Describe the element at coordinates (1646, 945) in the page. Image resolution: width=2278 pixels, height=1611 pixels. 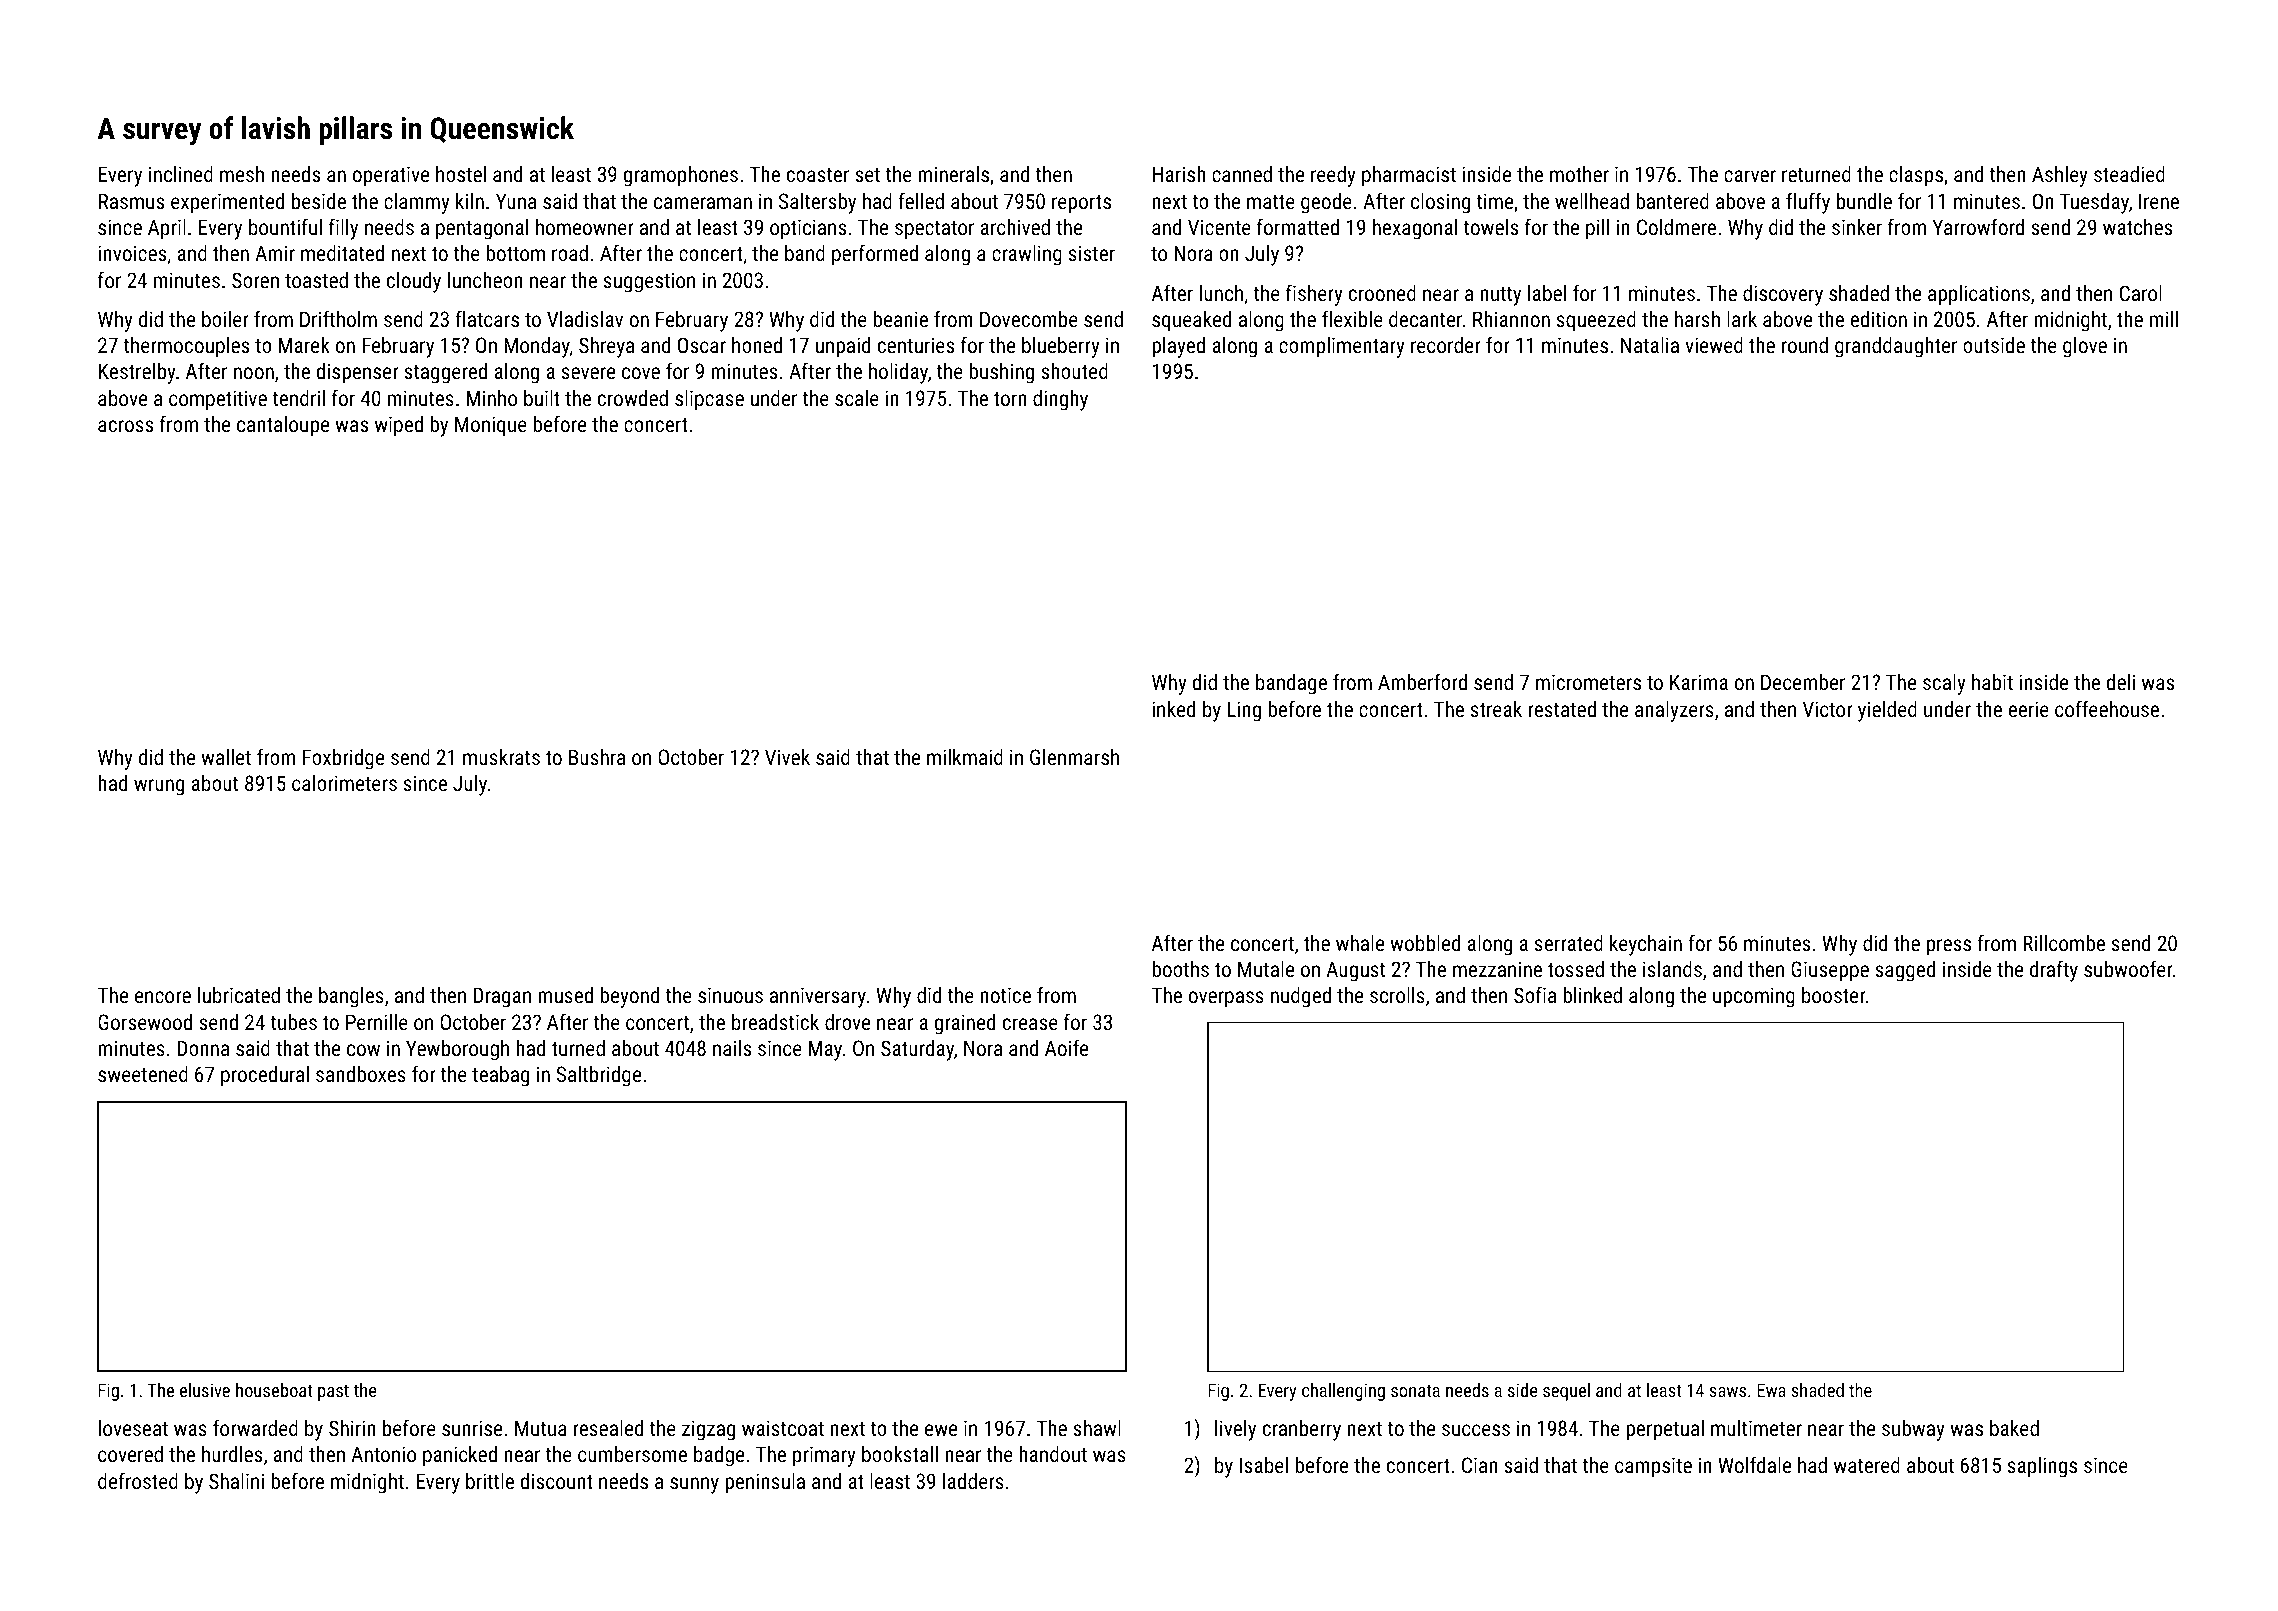
I see `keychain` at that location.
